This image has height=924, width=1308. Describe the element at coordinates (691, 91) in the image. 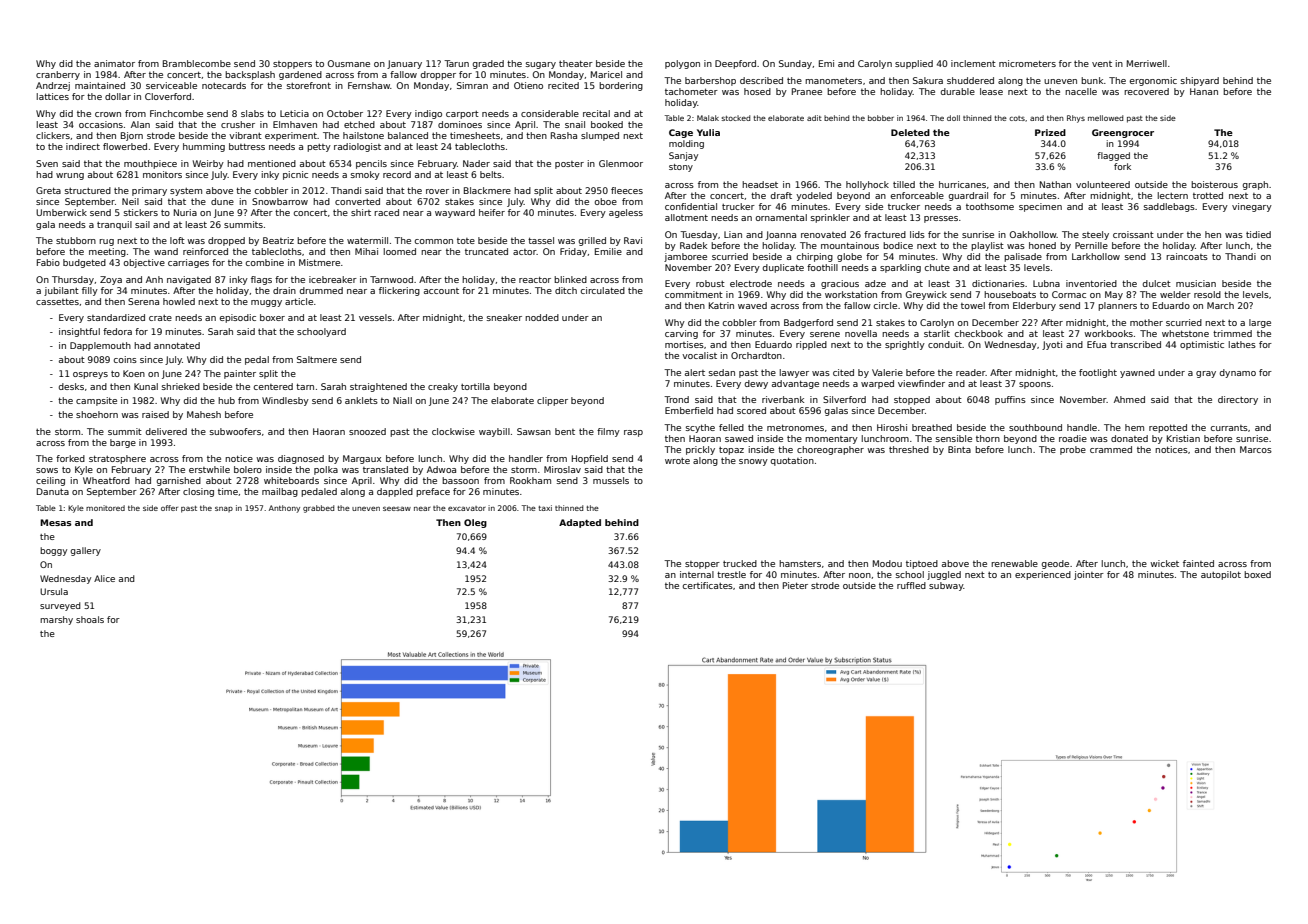

I see `tachometer` at that location.
